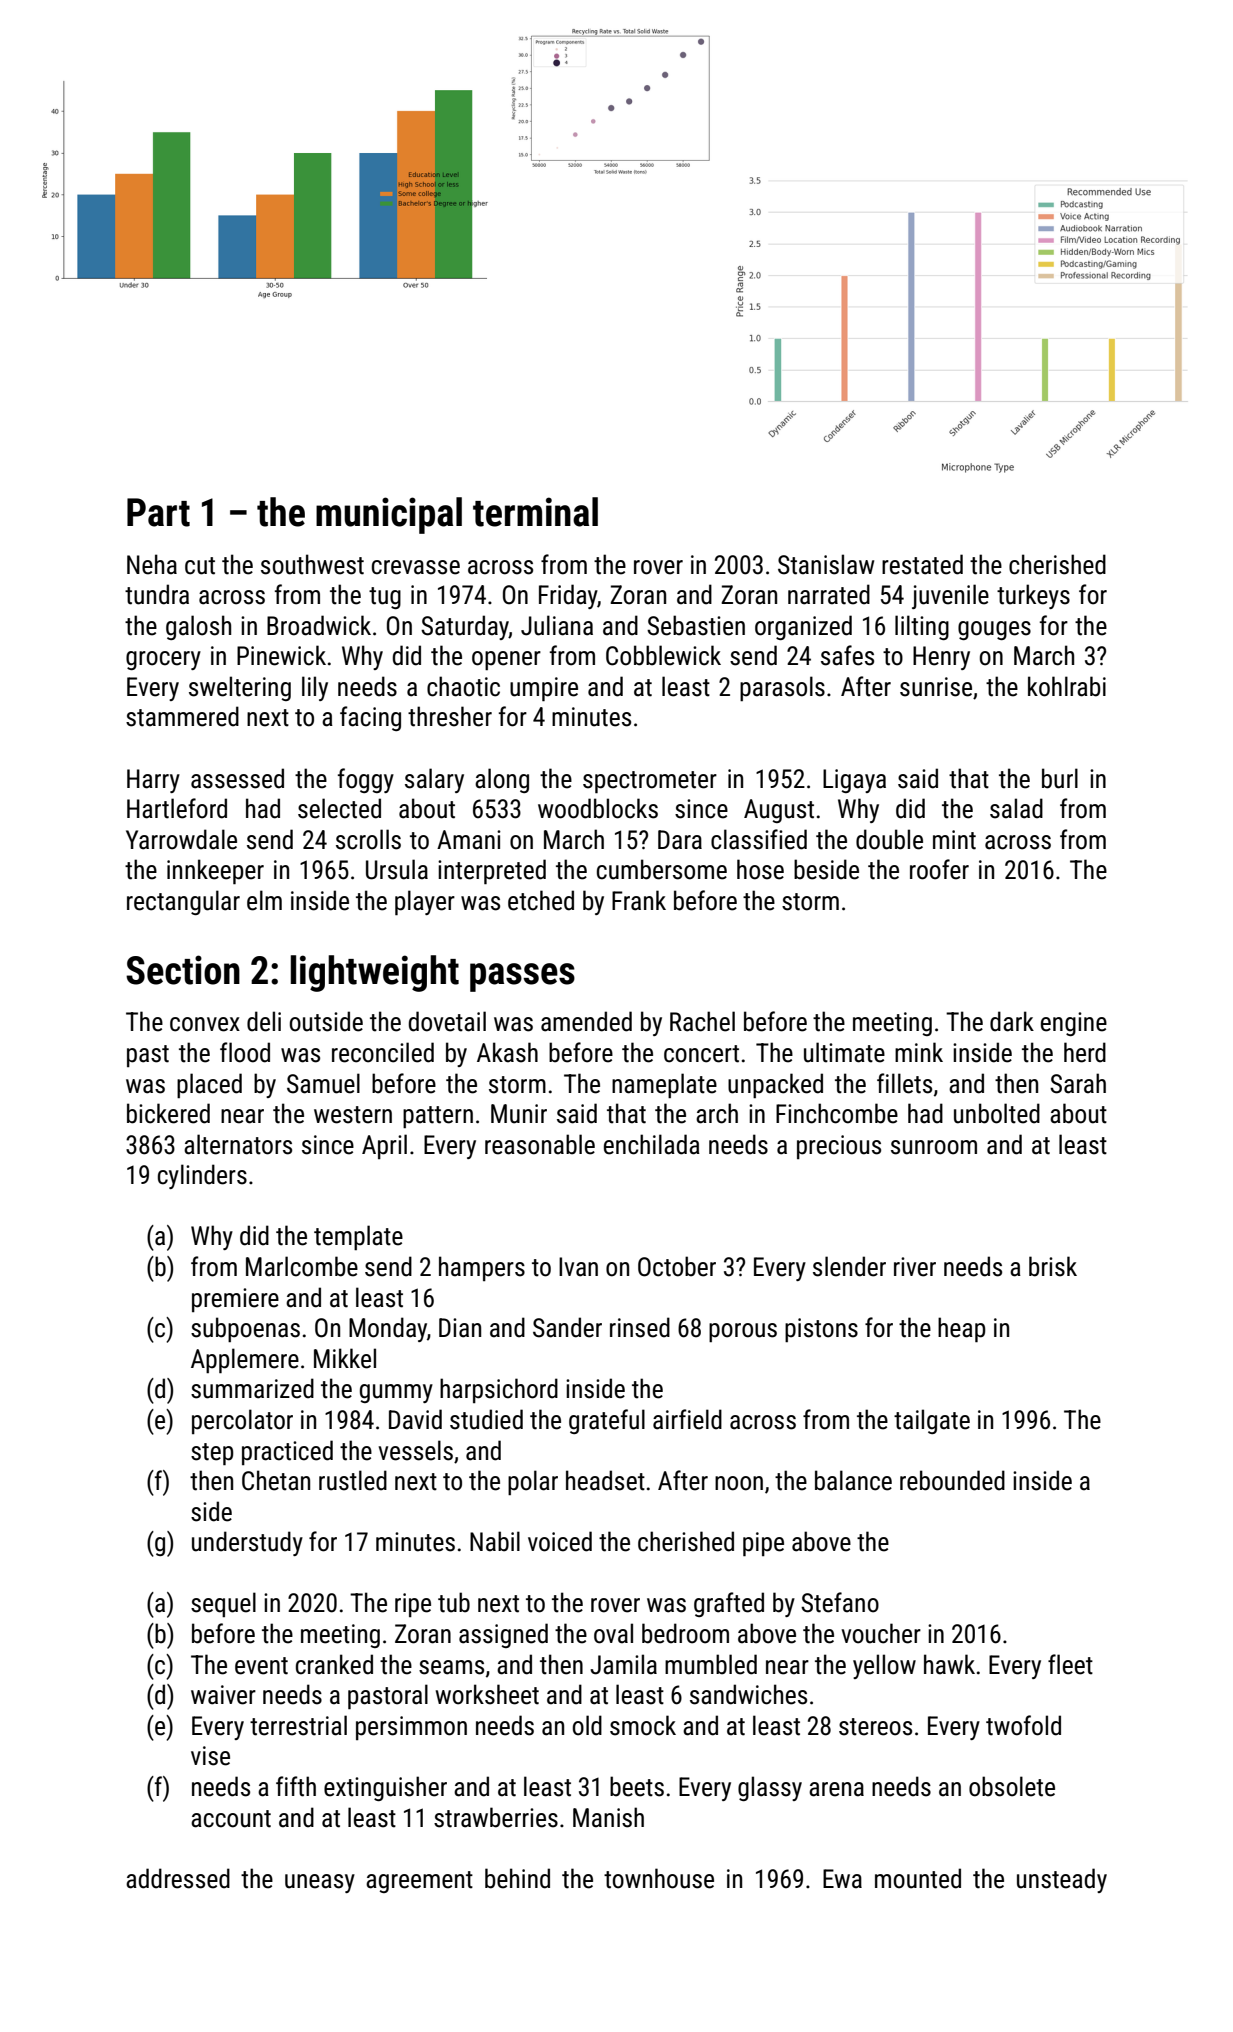 The width and height of the image is (1233, 2032). I want to click on worksheet, so click(487, 1694).
